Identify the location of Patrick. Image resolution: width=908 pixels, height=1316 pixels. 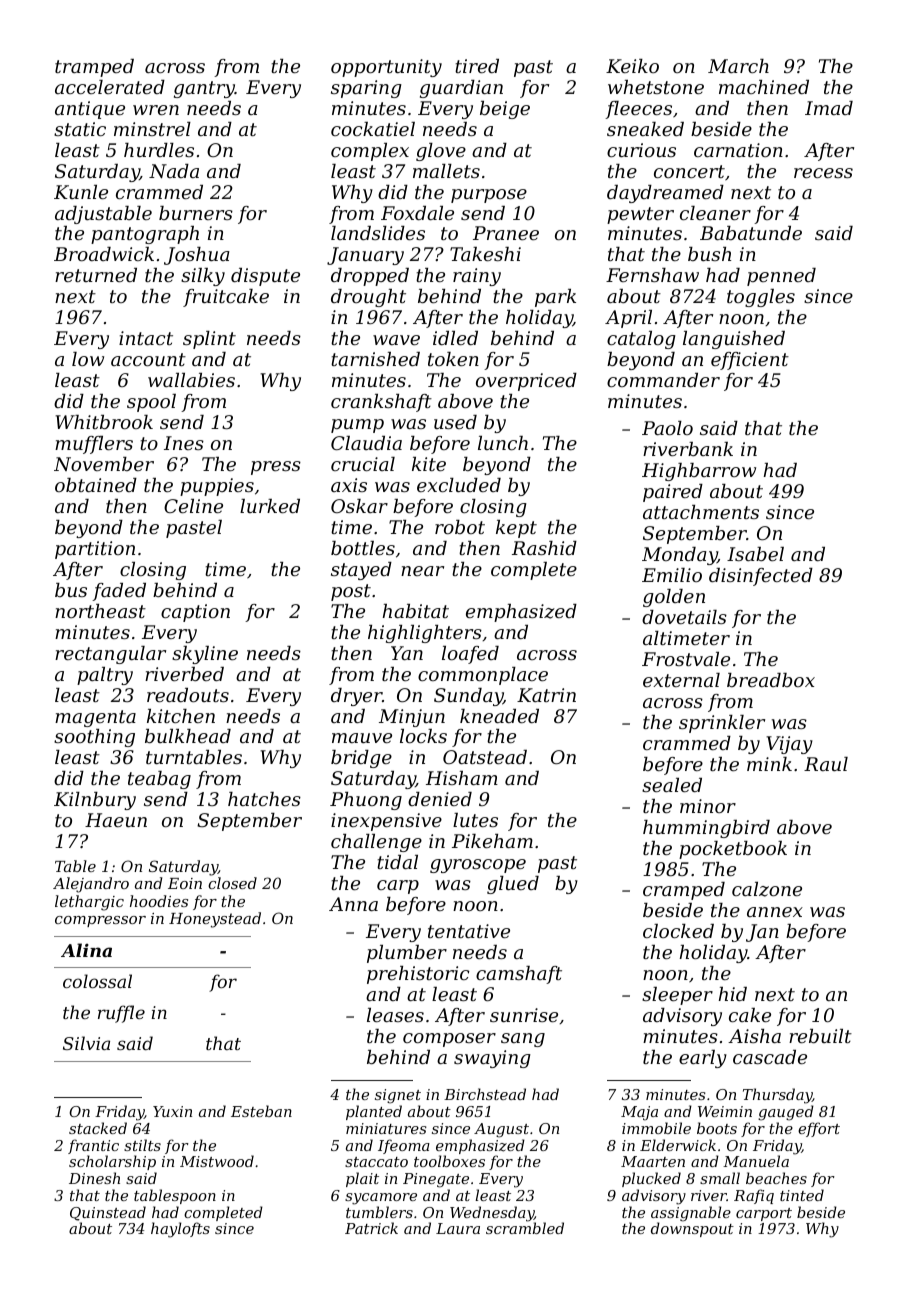
(371, 1228).
